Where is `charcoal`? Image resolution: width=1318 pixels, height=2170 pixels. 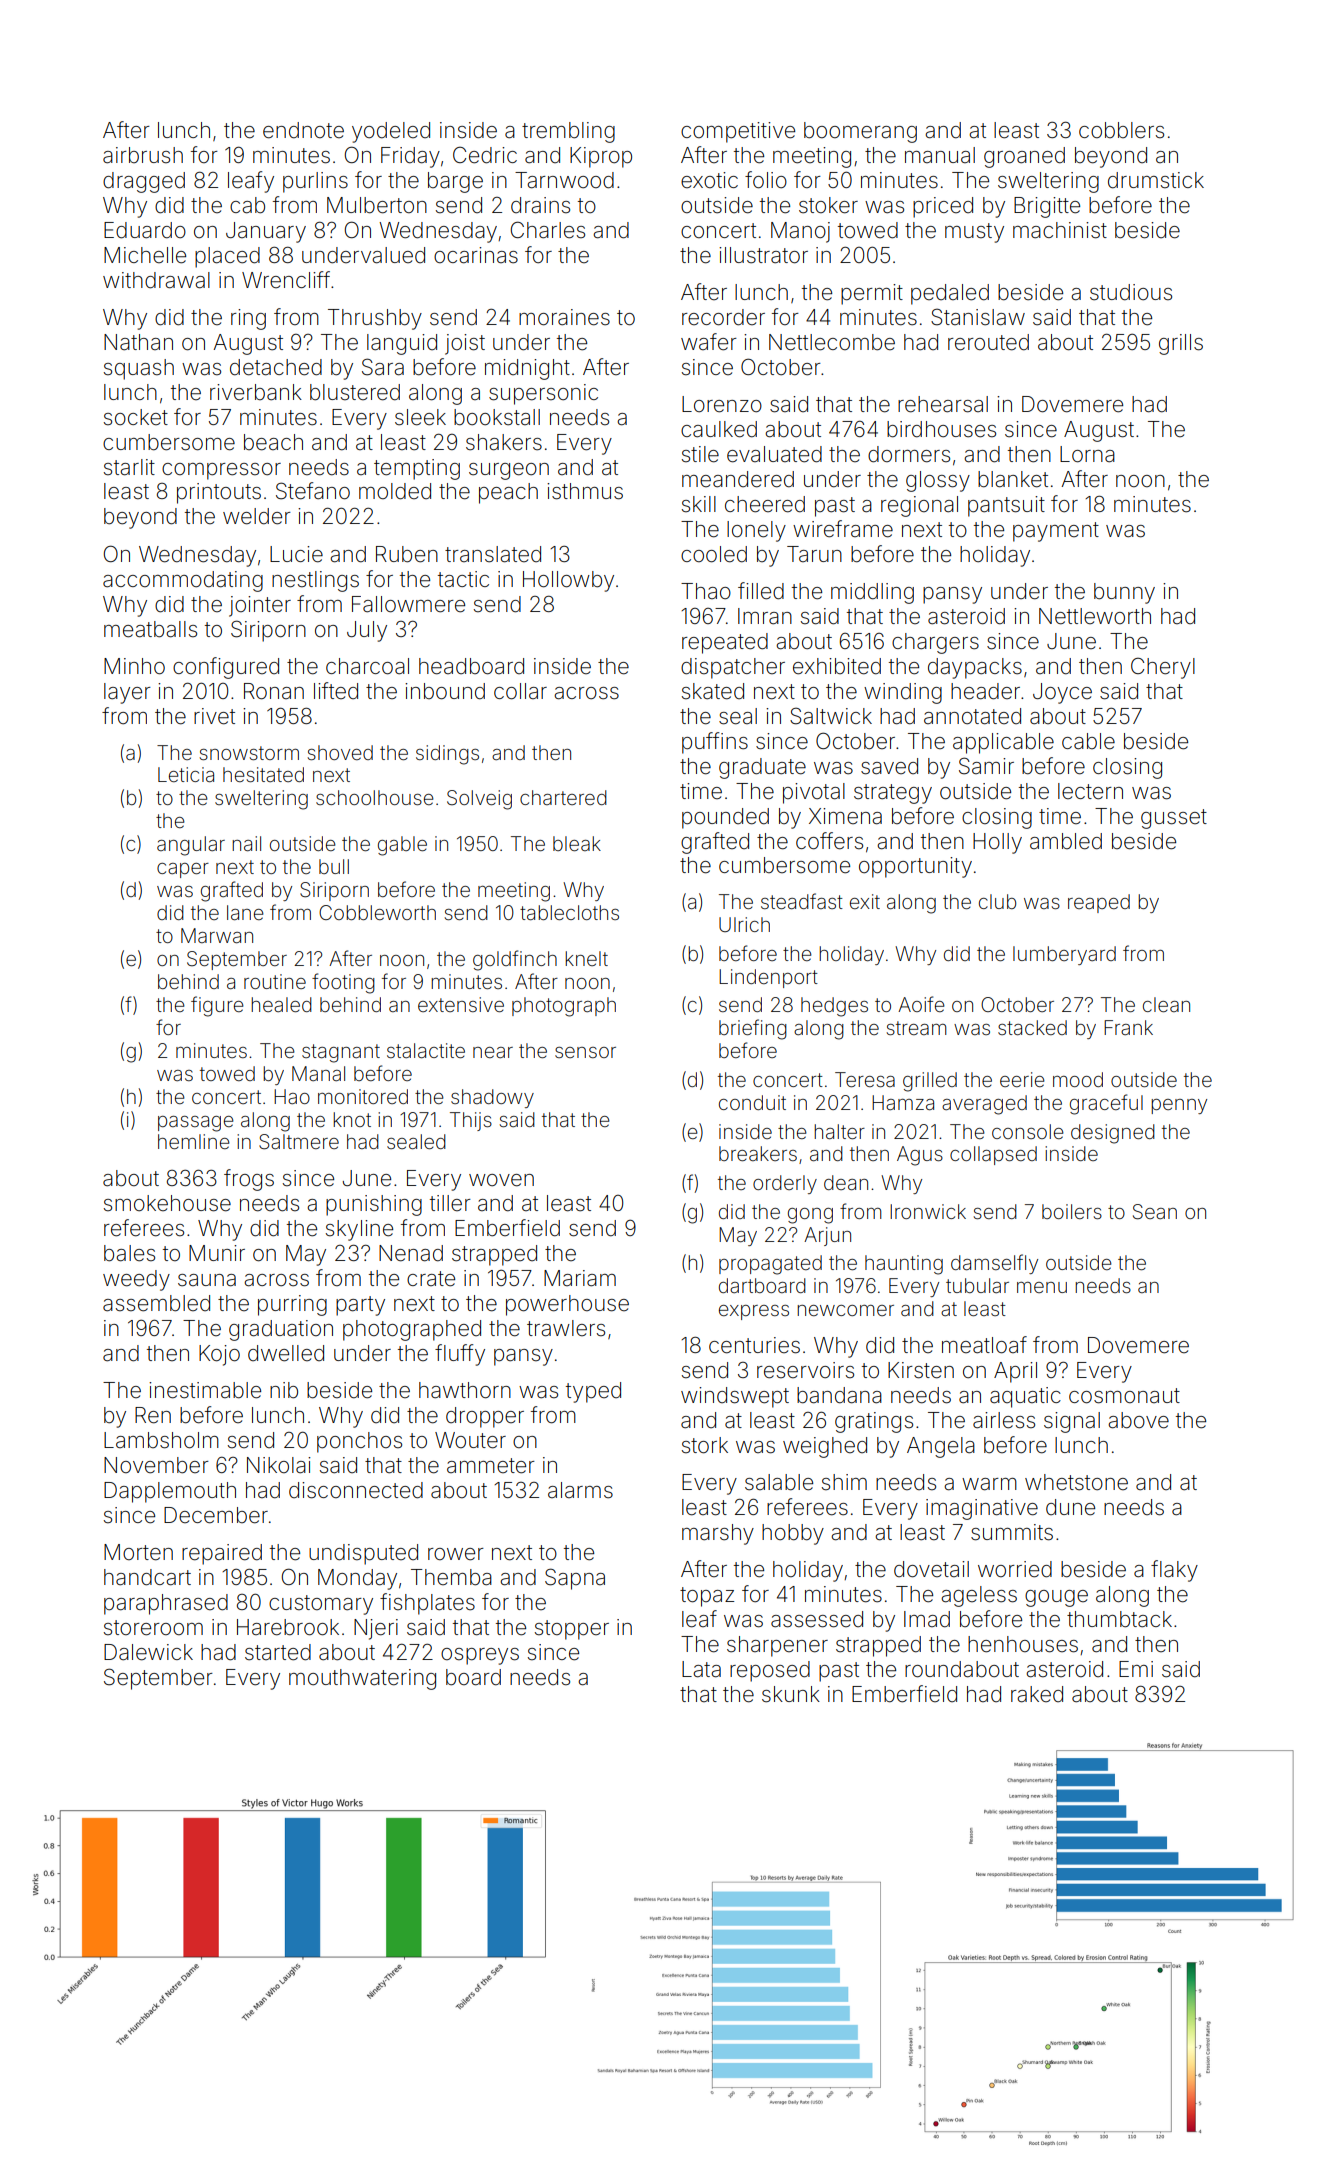 charcoal is located at coordinates (367, 666).
